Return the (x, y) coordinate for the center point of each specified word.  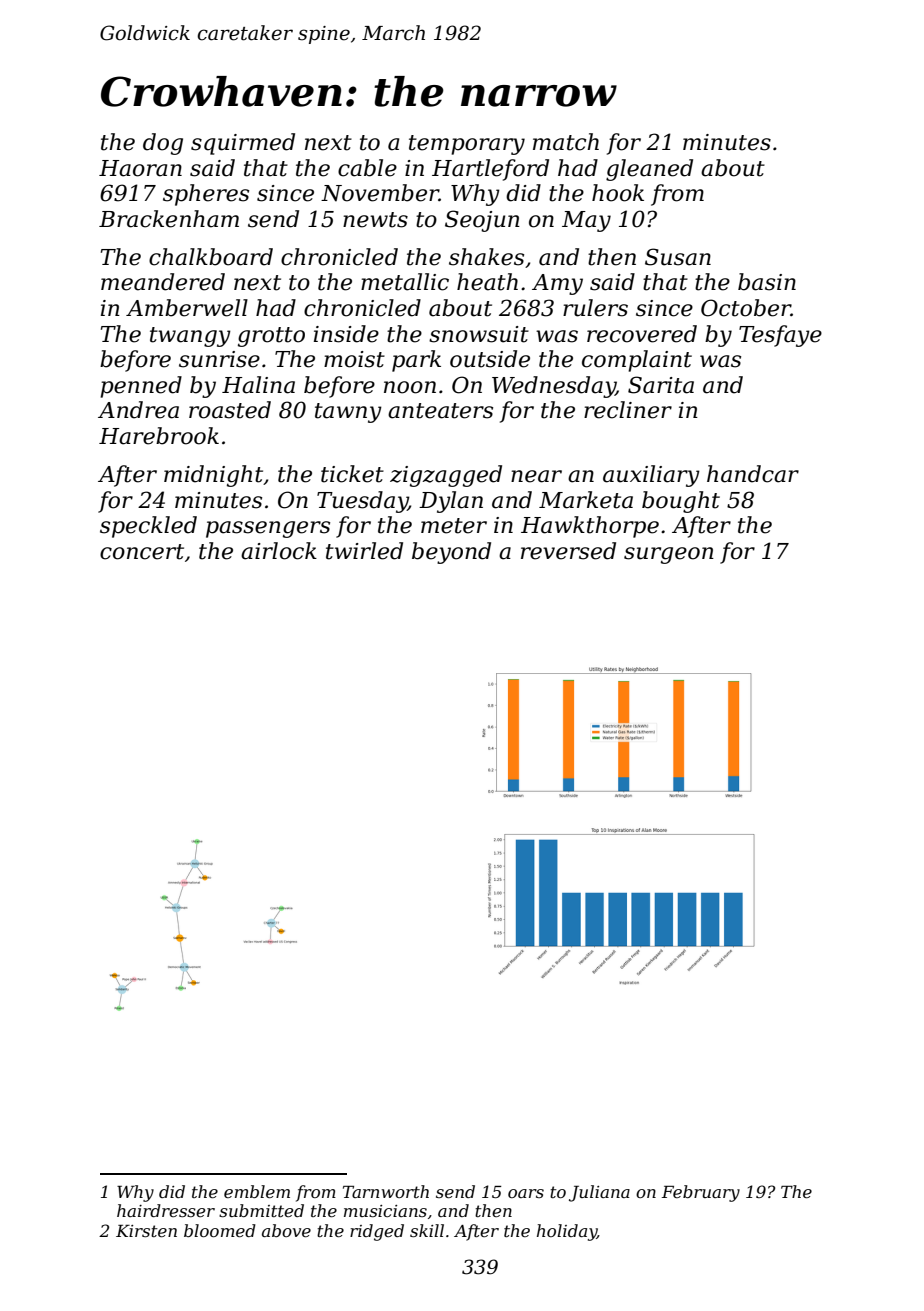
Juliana (599, 1193)
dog (163, 144)
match (566, 142)
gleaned (649, 170)
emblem (257, 1191)
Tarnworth (386, 1191)
